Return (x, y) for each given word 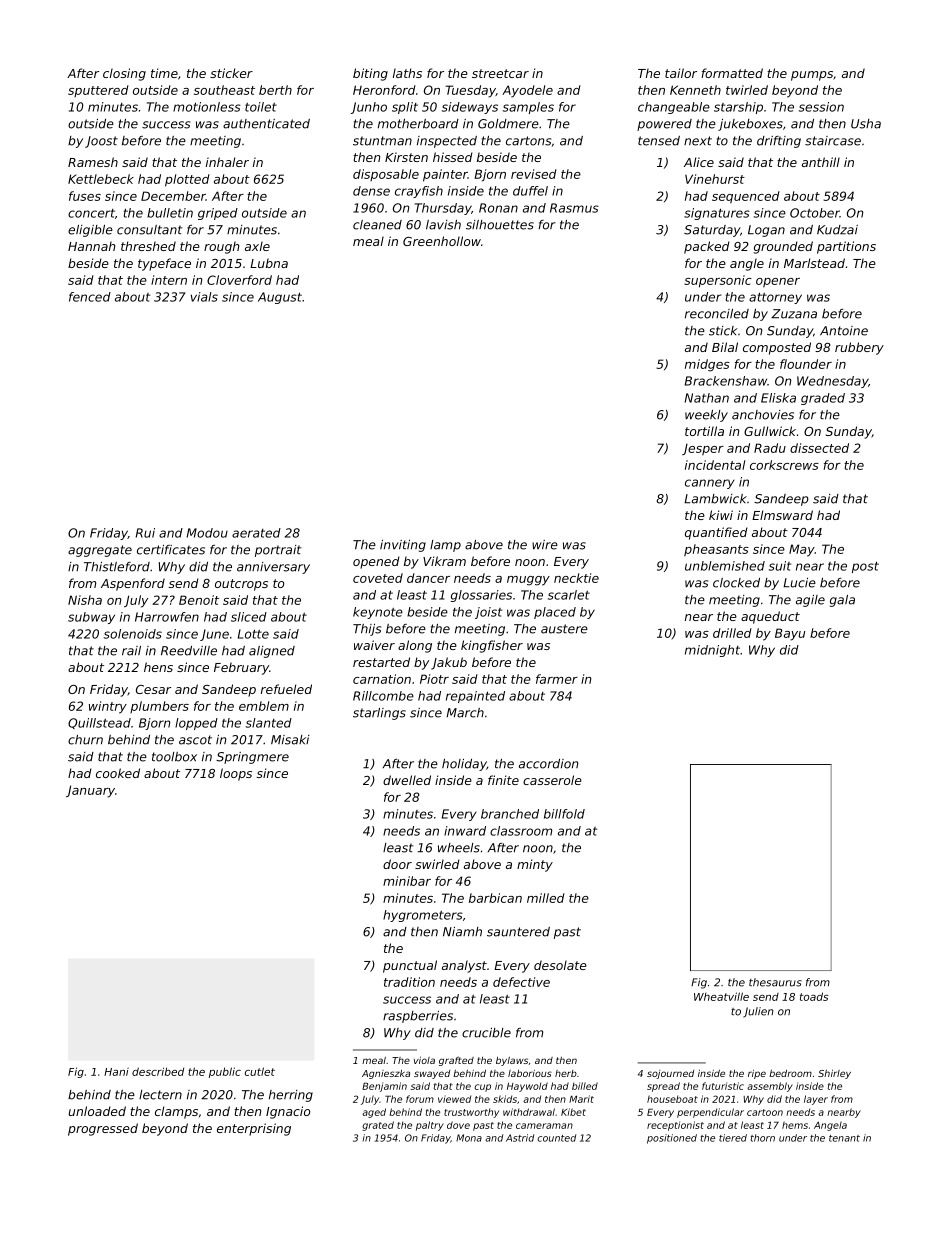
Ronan (498, 208)
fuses (85, 196)
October (815, 213)
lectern (160, 1095)
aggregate (100, 551)
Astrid (520, 1138)
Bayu (790, 634)
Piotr (434, 679)
